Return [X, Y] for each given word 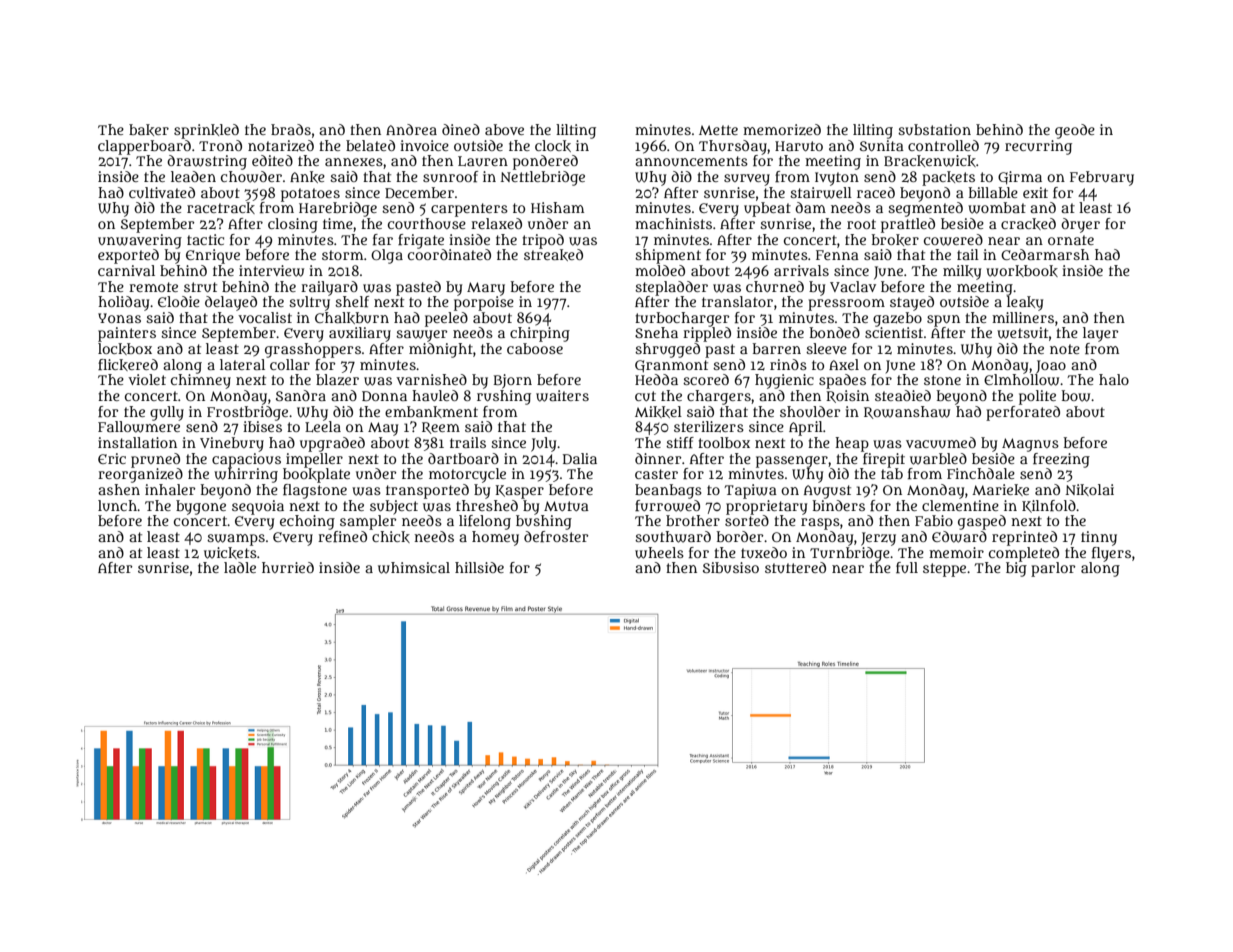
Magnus [1030, 445]
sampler [368, 522]
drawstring [207, 162]
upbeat [767, 209]
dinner [658, 458]
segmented [925, 209]
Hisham [557, 207]
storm [342, 255]
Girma [1020, 178]
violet [147, 379]
